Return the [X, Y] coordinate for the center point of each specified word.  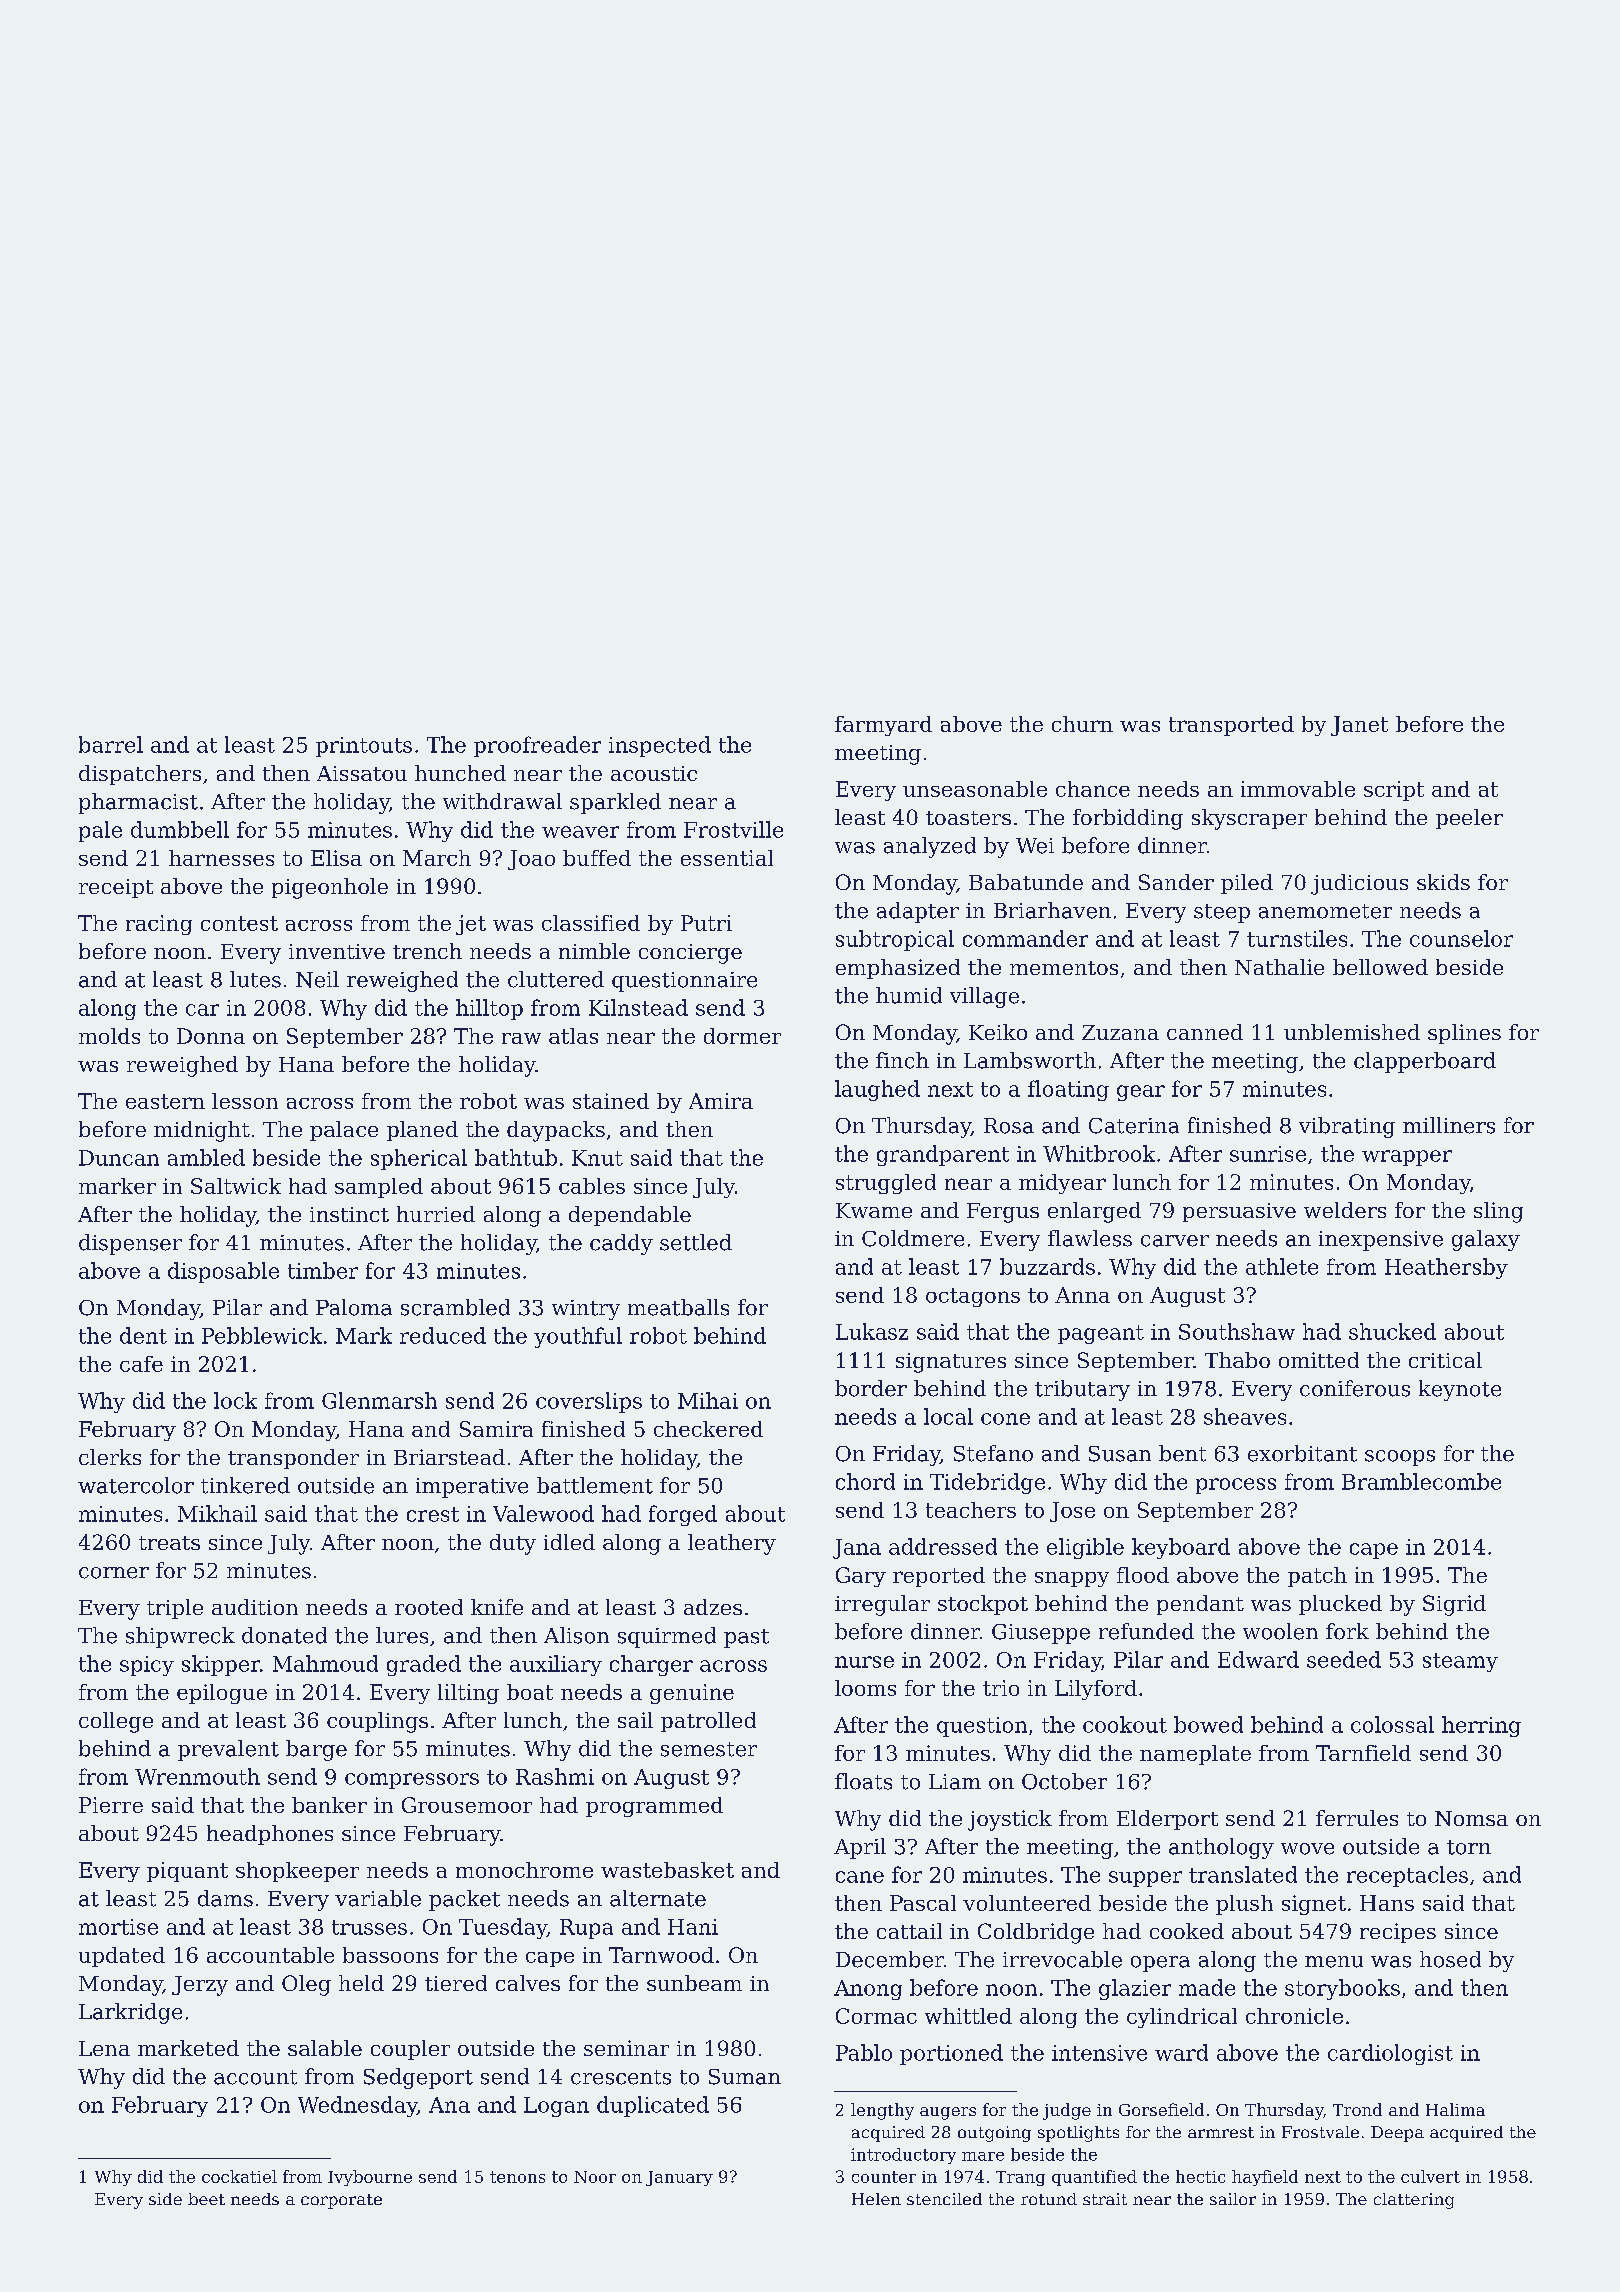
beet [206, 2199]
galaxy [1486, 1240]
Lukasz [872, 1331]
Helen [876, 2199]
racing [159, 925]
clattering [1414, 2201]
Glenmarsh [379, 1400]
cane [860, 1877]
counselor [1461, 938]
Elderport [1167, 1820]
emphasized [898, 969]
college [116, 1722]
